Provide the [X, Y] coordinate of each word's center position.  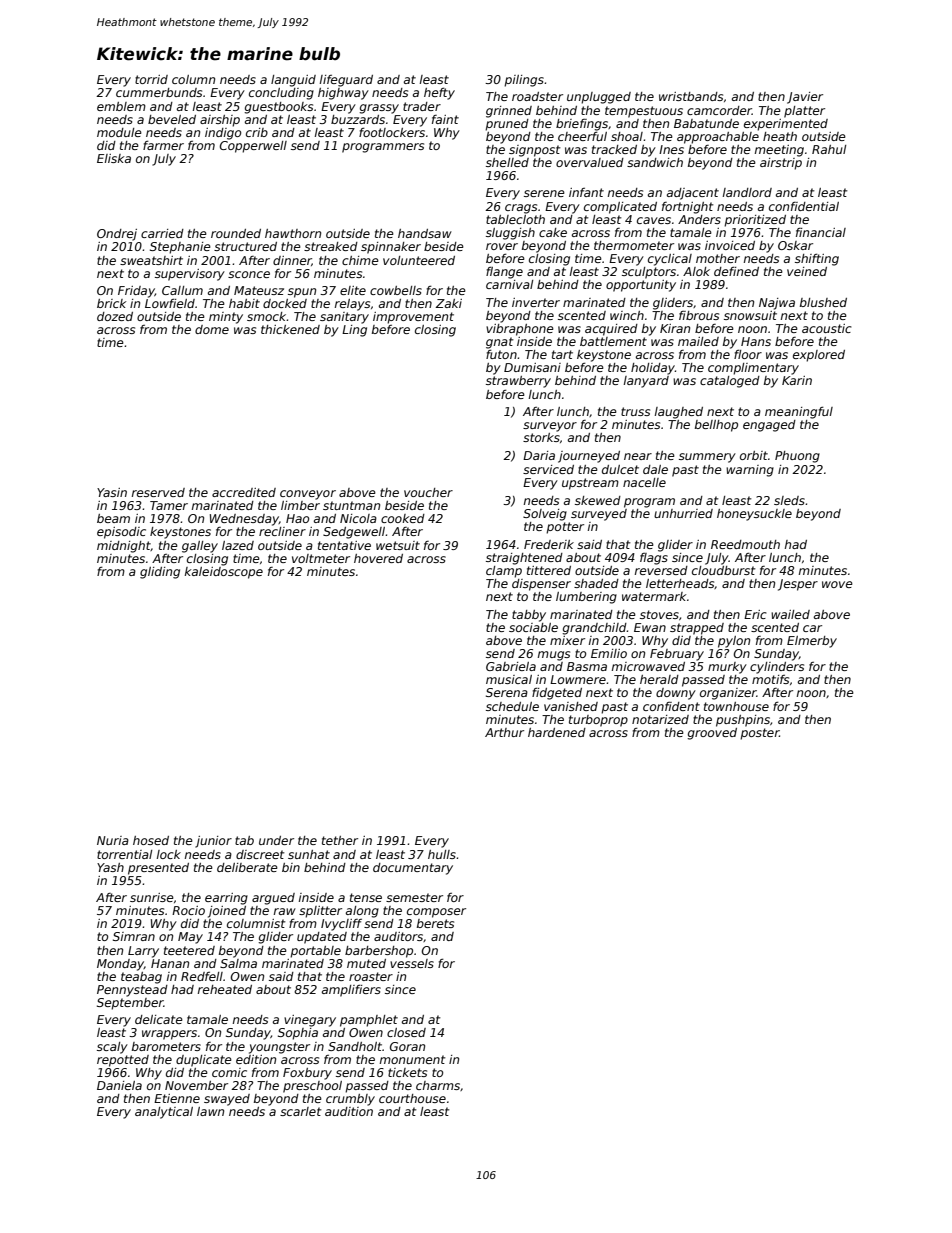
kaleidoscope [224, 573]
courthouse [412, 1098]
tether [340, 840]
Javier [805, 98]
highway [343, 94]
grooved [712, 734]
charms [438, 1085]
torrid [151, 79]
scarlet [301, 1111]
